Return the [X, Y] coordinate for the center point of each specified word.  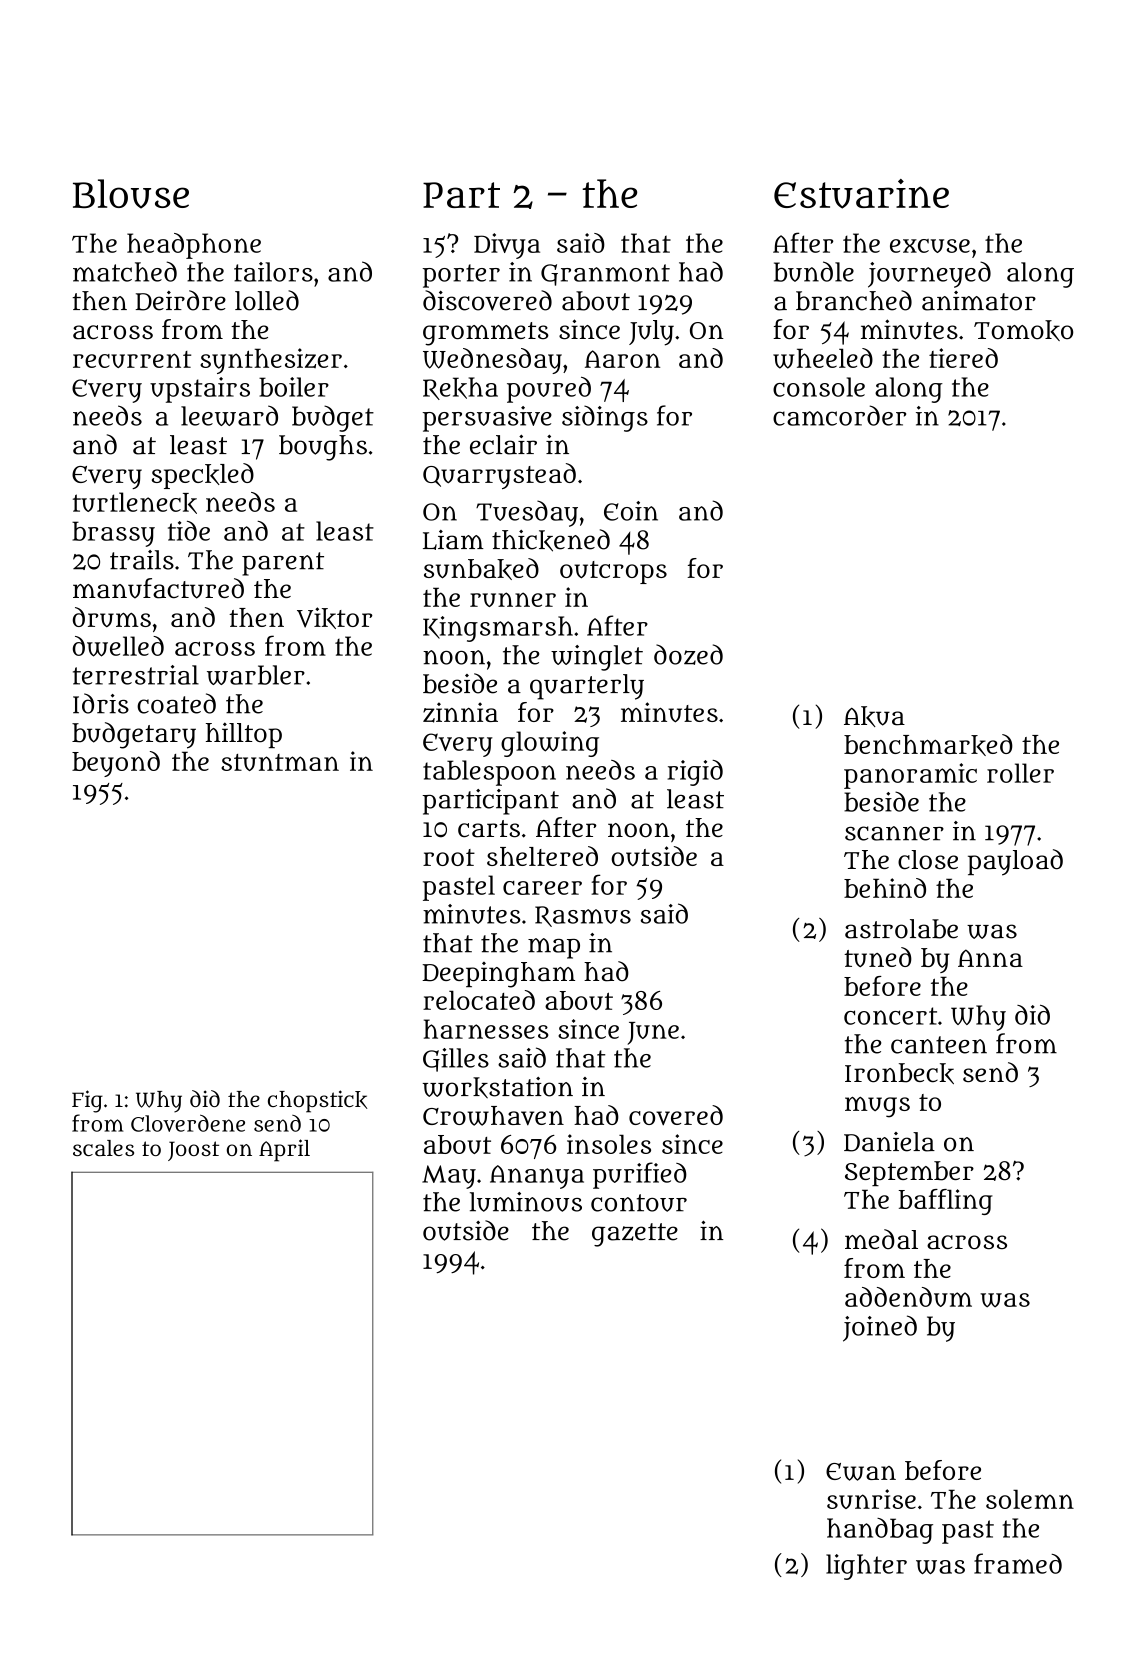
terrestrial [136, 675]
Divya [507, 246]
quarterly [587, 687]
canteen [939, 1045]
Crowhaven [493, 1116]
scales [103, 1148]
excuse [930, 246]
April [284, 1150]
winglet [597, 658]
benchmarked [928, 745]
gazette [635, 1235]
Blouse [131, 194]
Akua [874, 716]
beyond [116, 764]
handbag [880, 1531]
